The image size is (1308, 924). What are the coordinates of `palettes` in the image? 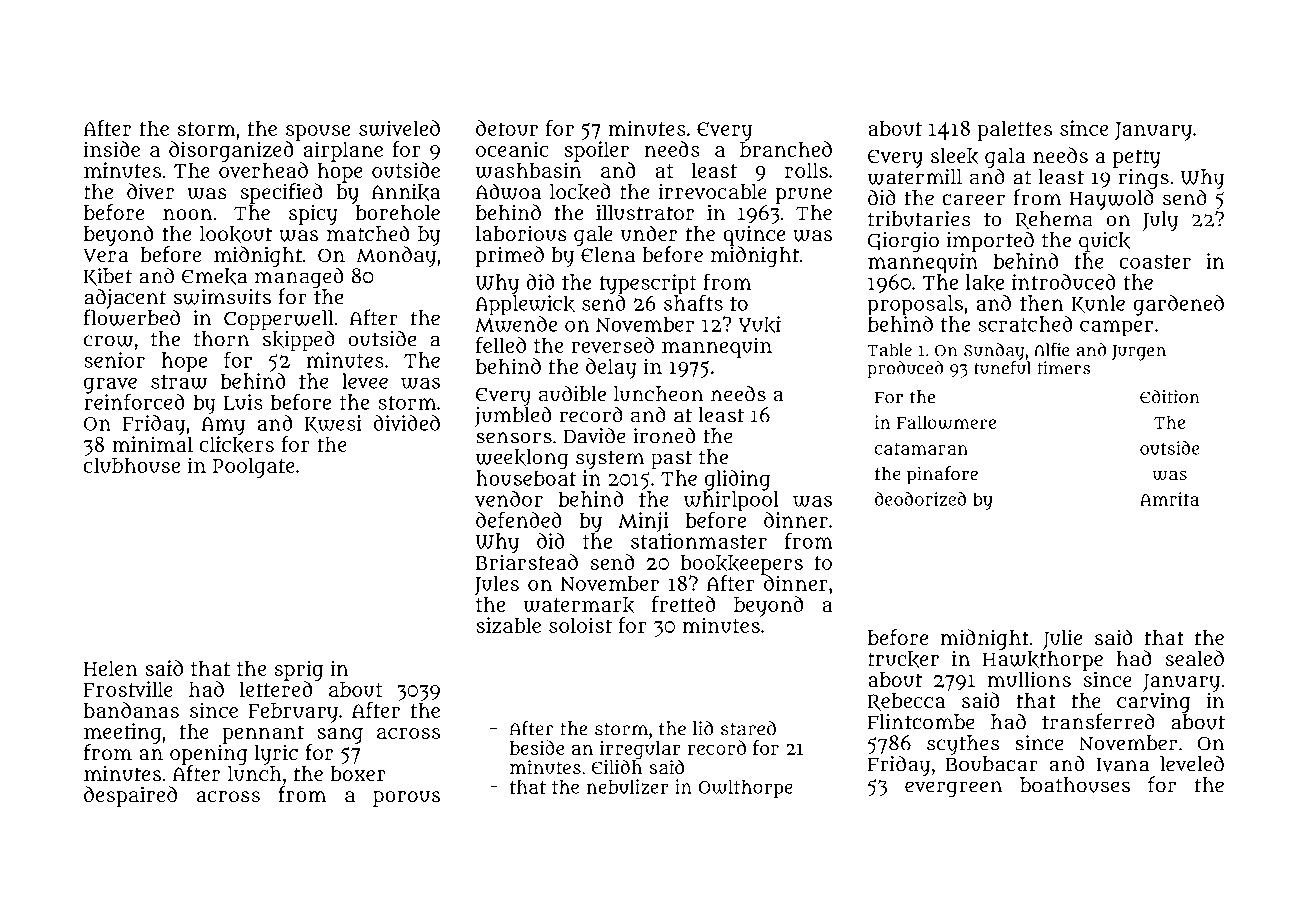 It's located at (1014, 130).
